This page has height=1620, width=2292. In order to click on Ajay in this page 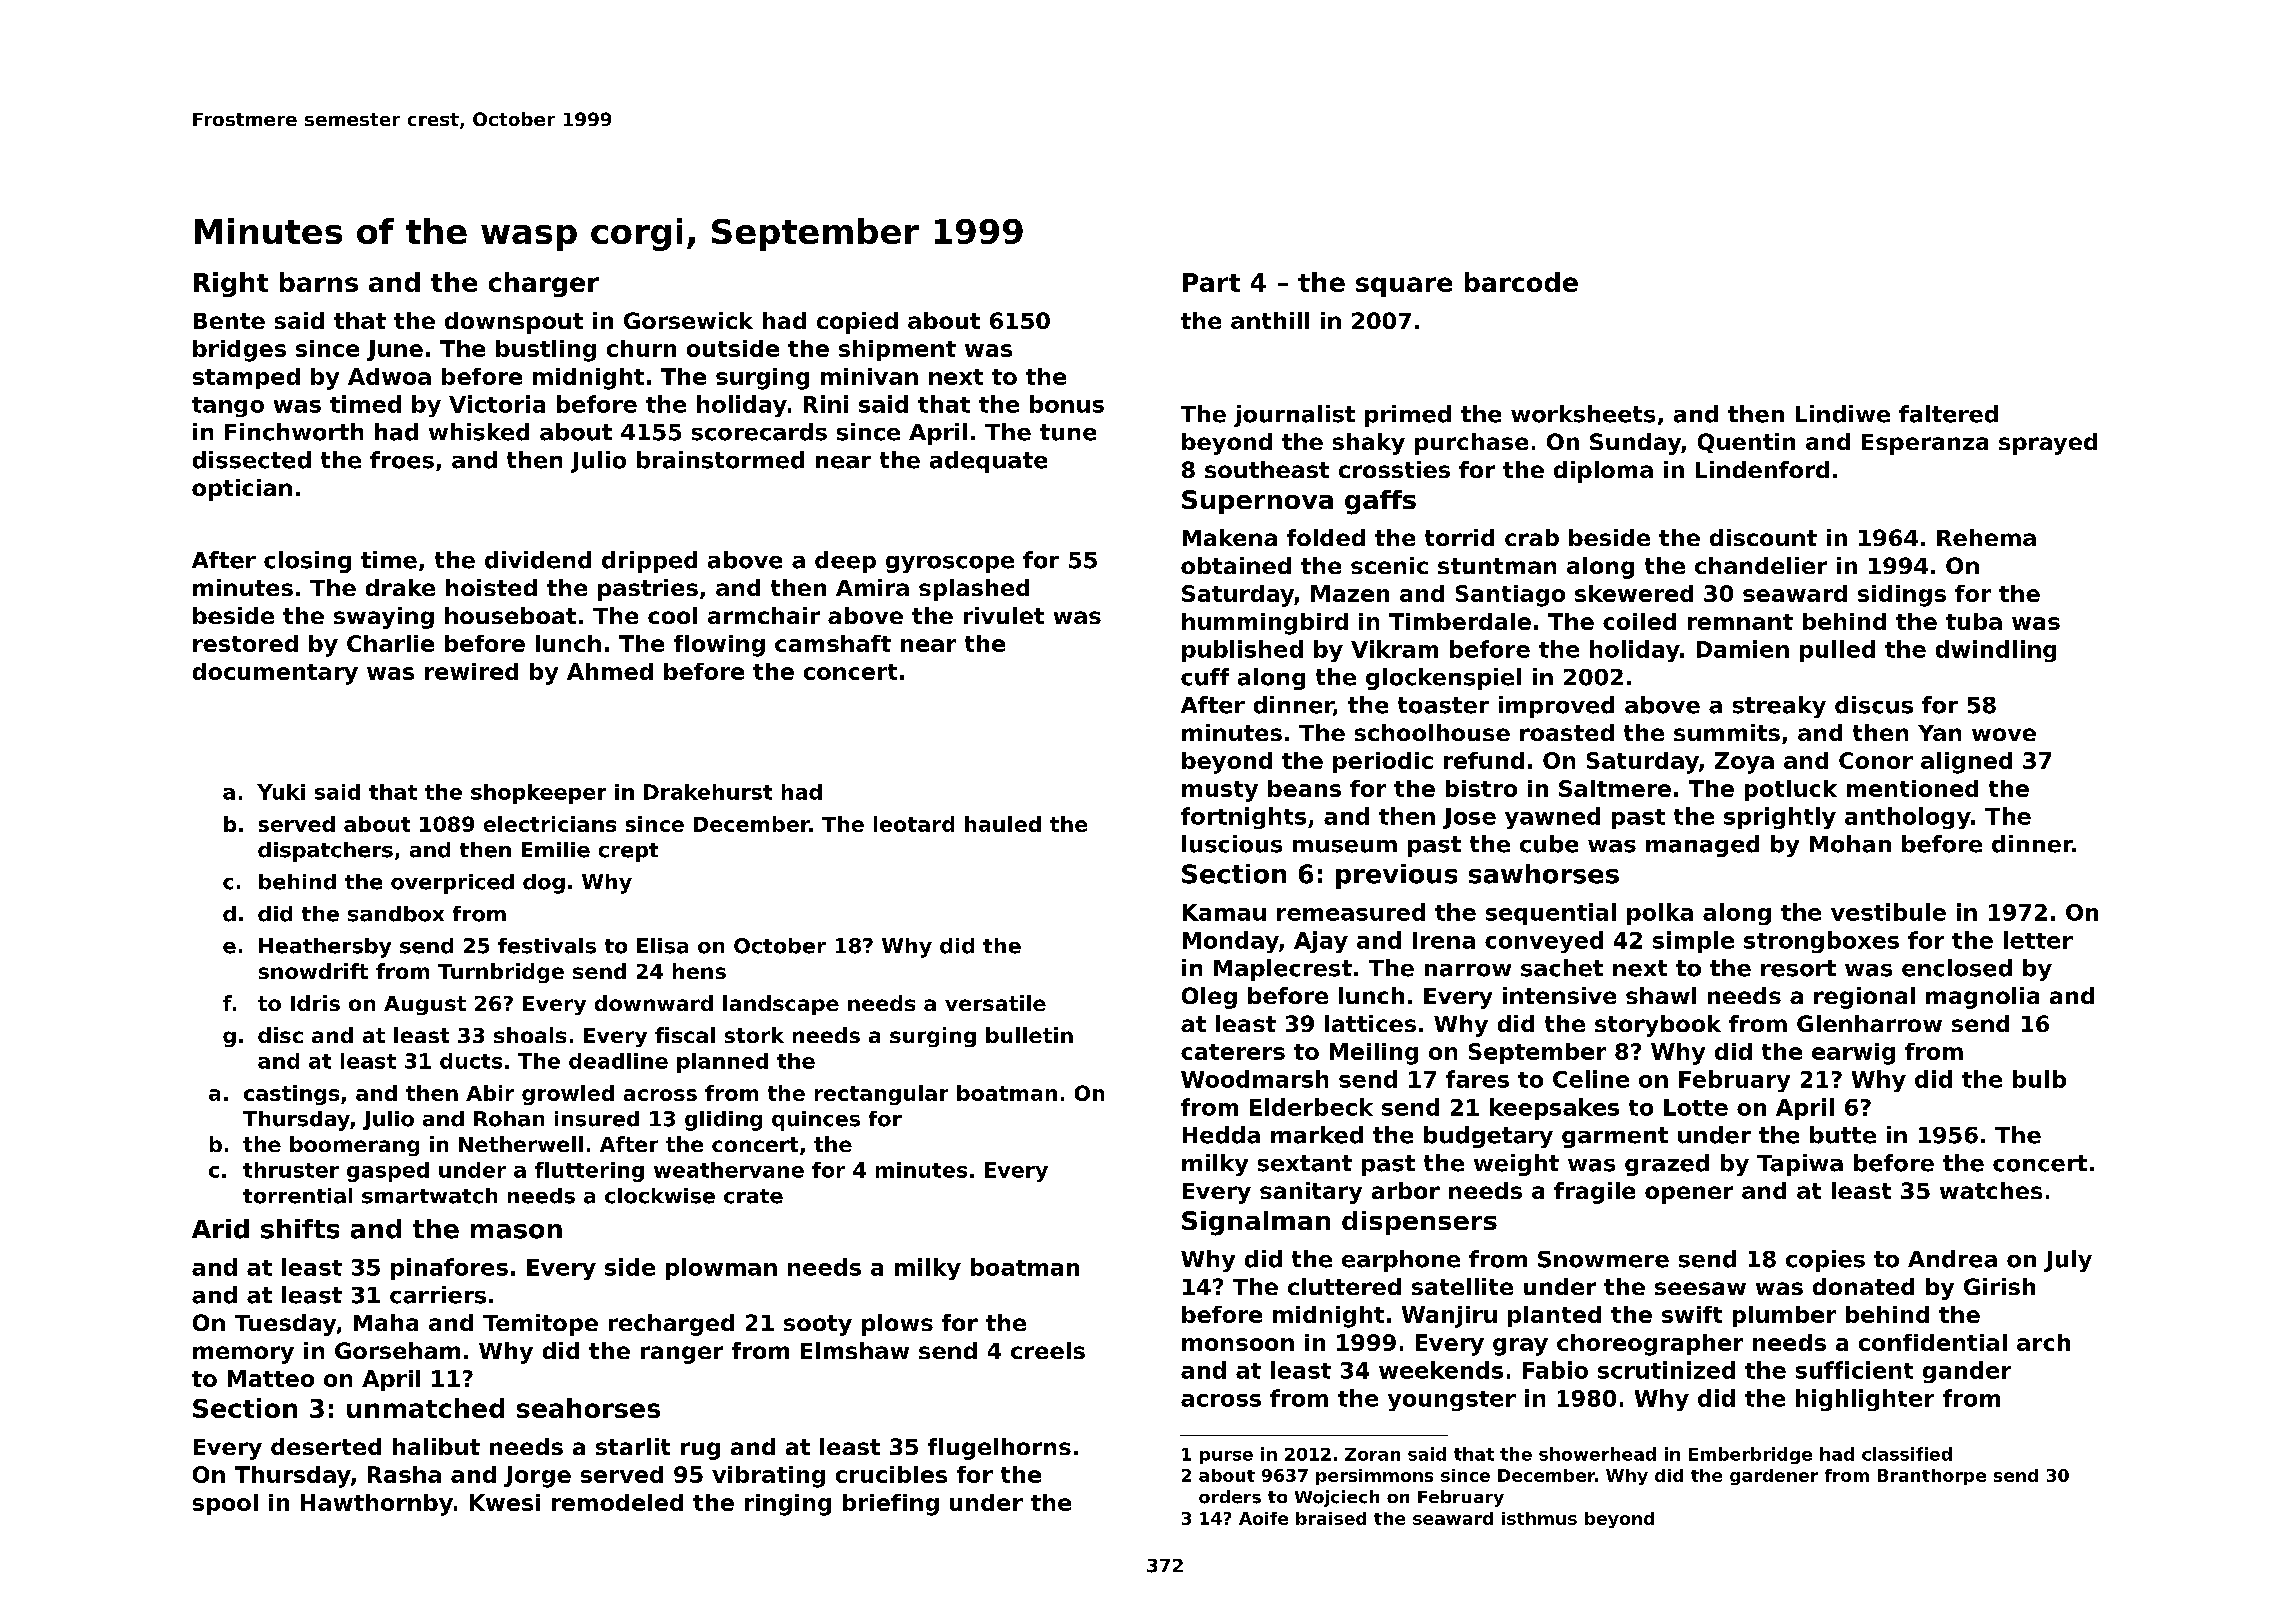, I will do `click(1321, 942)`.
